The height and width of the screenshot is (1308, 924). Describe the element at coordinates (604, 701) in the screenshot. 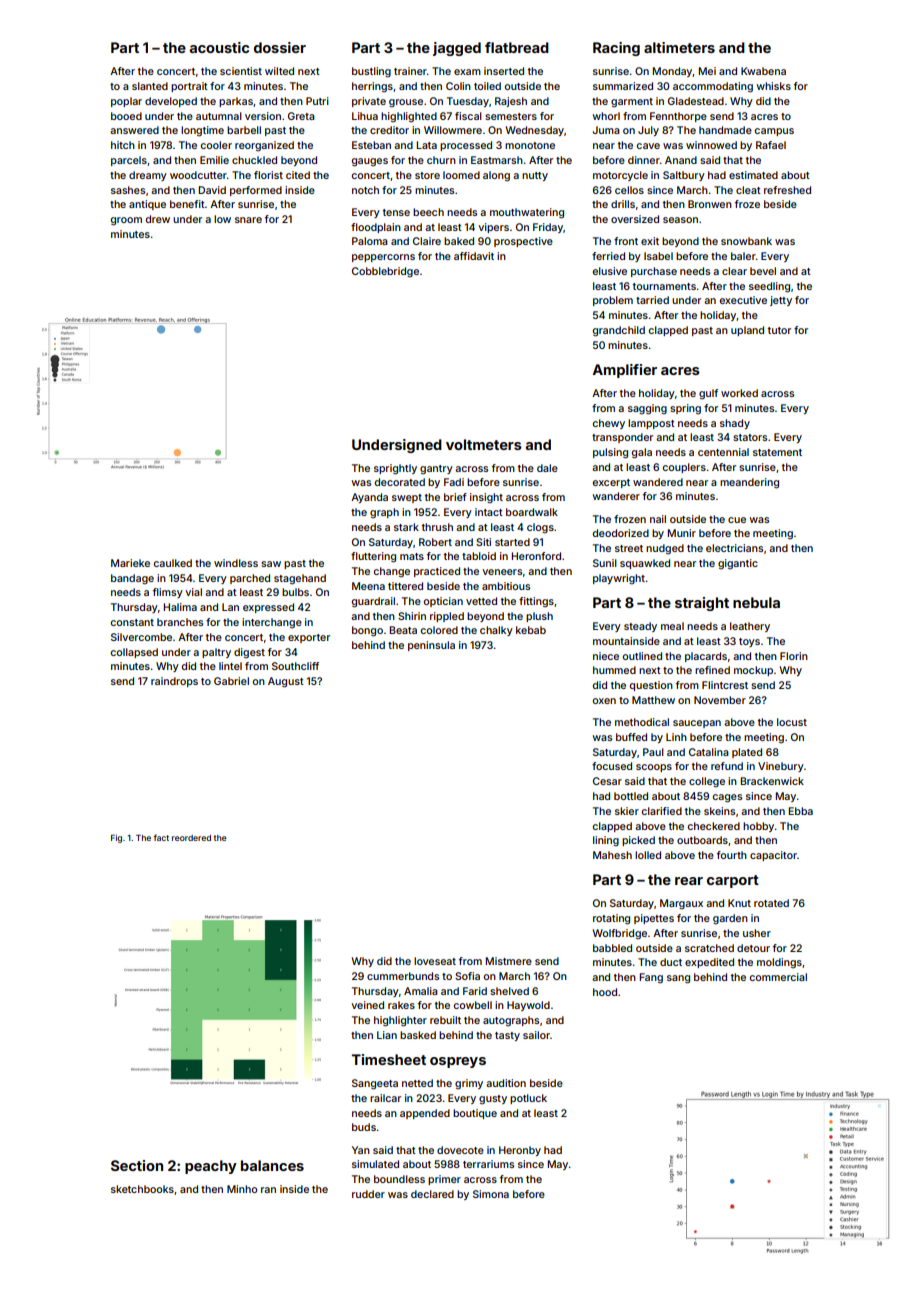

I see `oxen` at that location.
